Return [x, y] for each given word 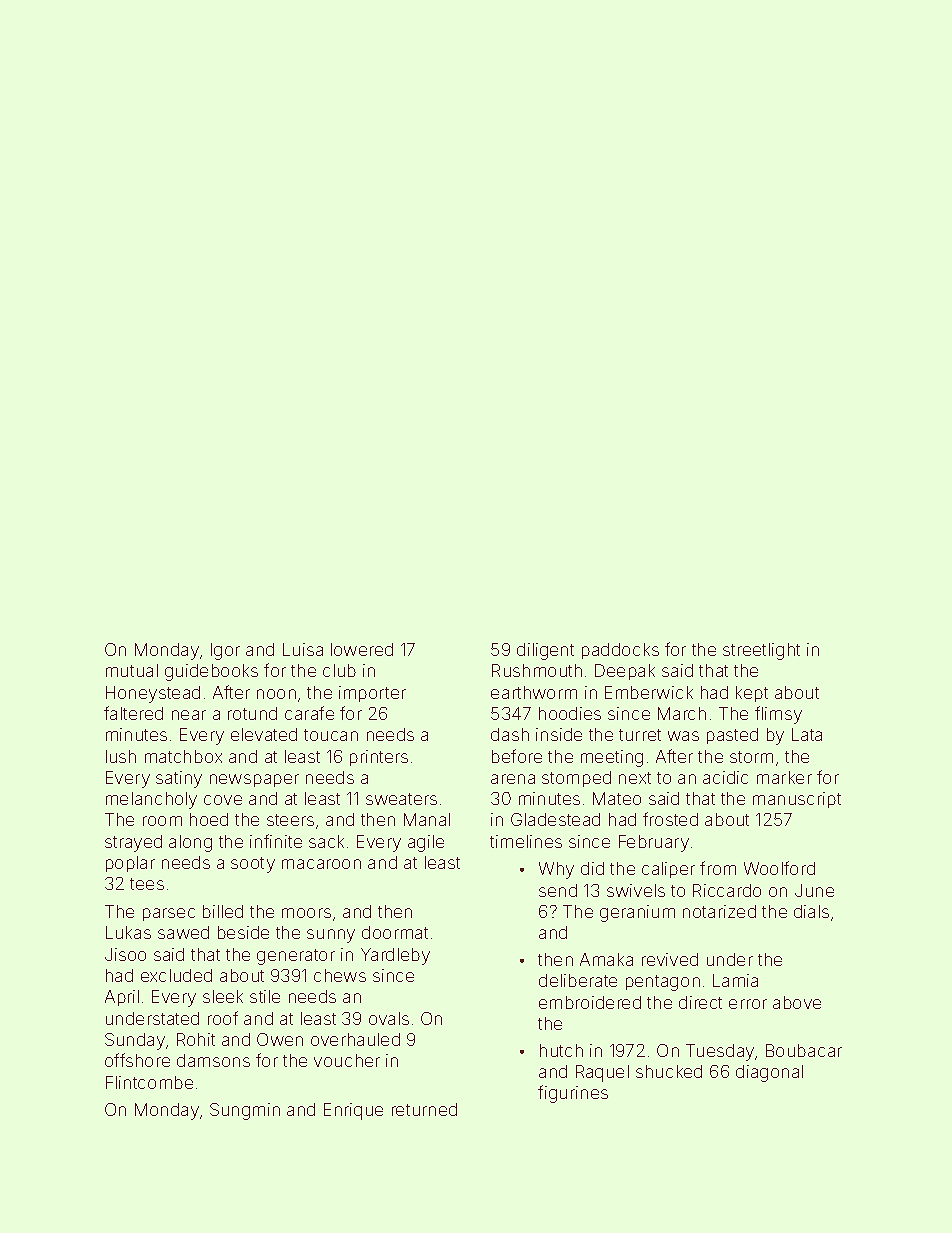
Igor [225, 651]
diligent [545, 651]
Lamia [735, 980]
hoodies [570, 713]
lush [121, 756]
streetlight [761, 651]
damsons [213, 1060]
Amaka [606, 959]
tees [147, 884]
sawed [183, 932]
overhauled [355, 1039]
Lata [807, 734]
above [797, 1002]
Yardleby [395, 956]
